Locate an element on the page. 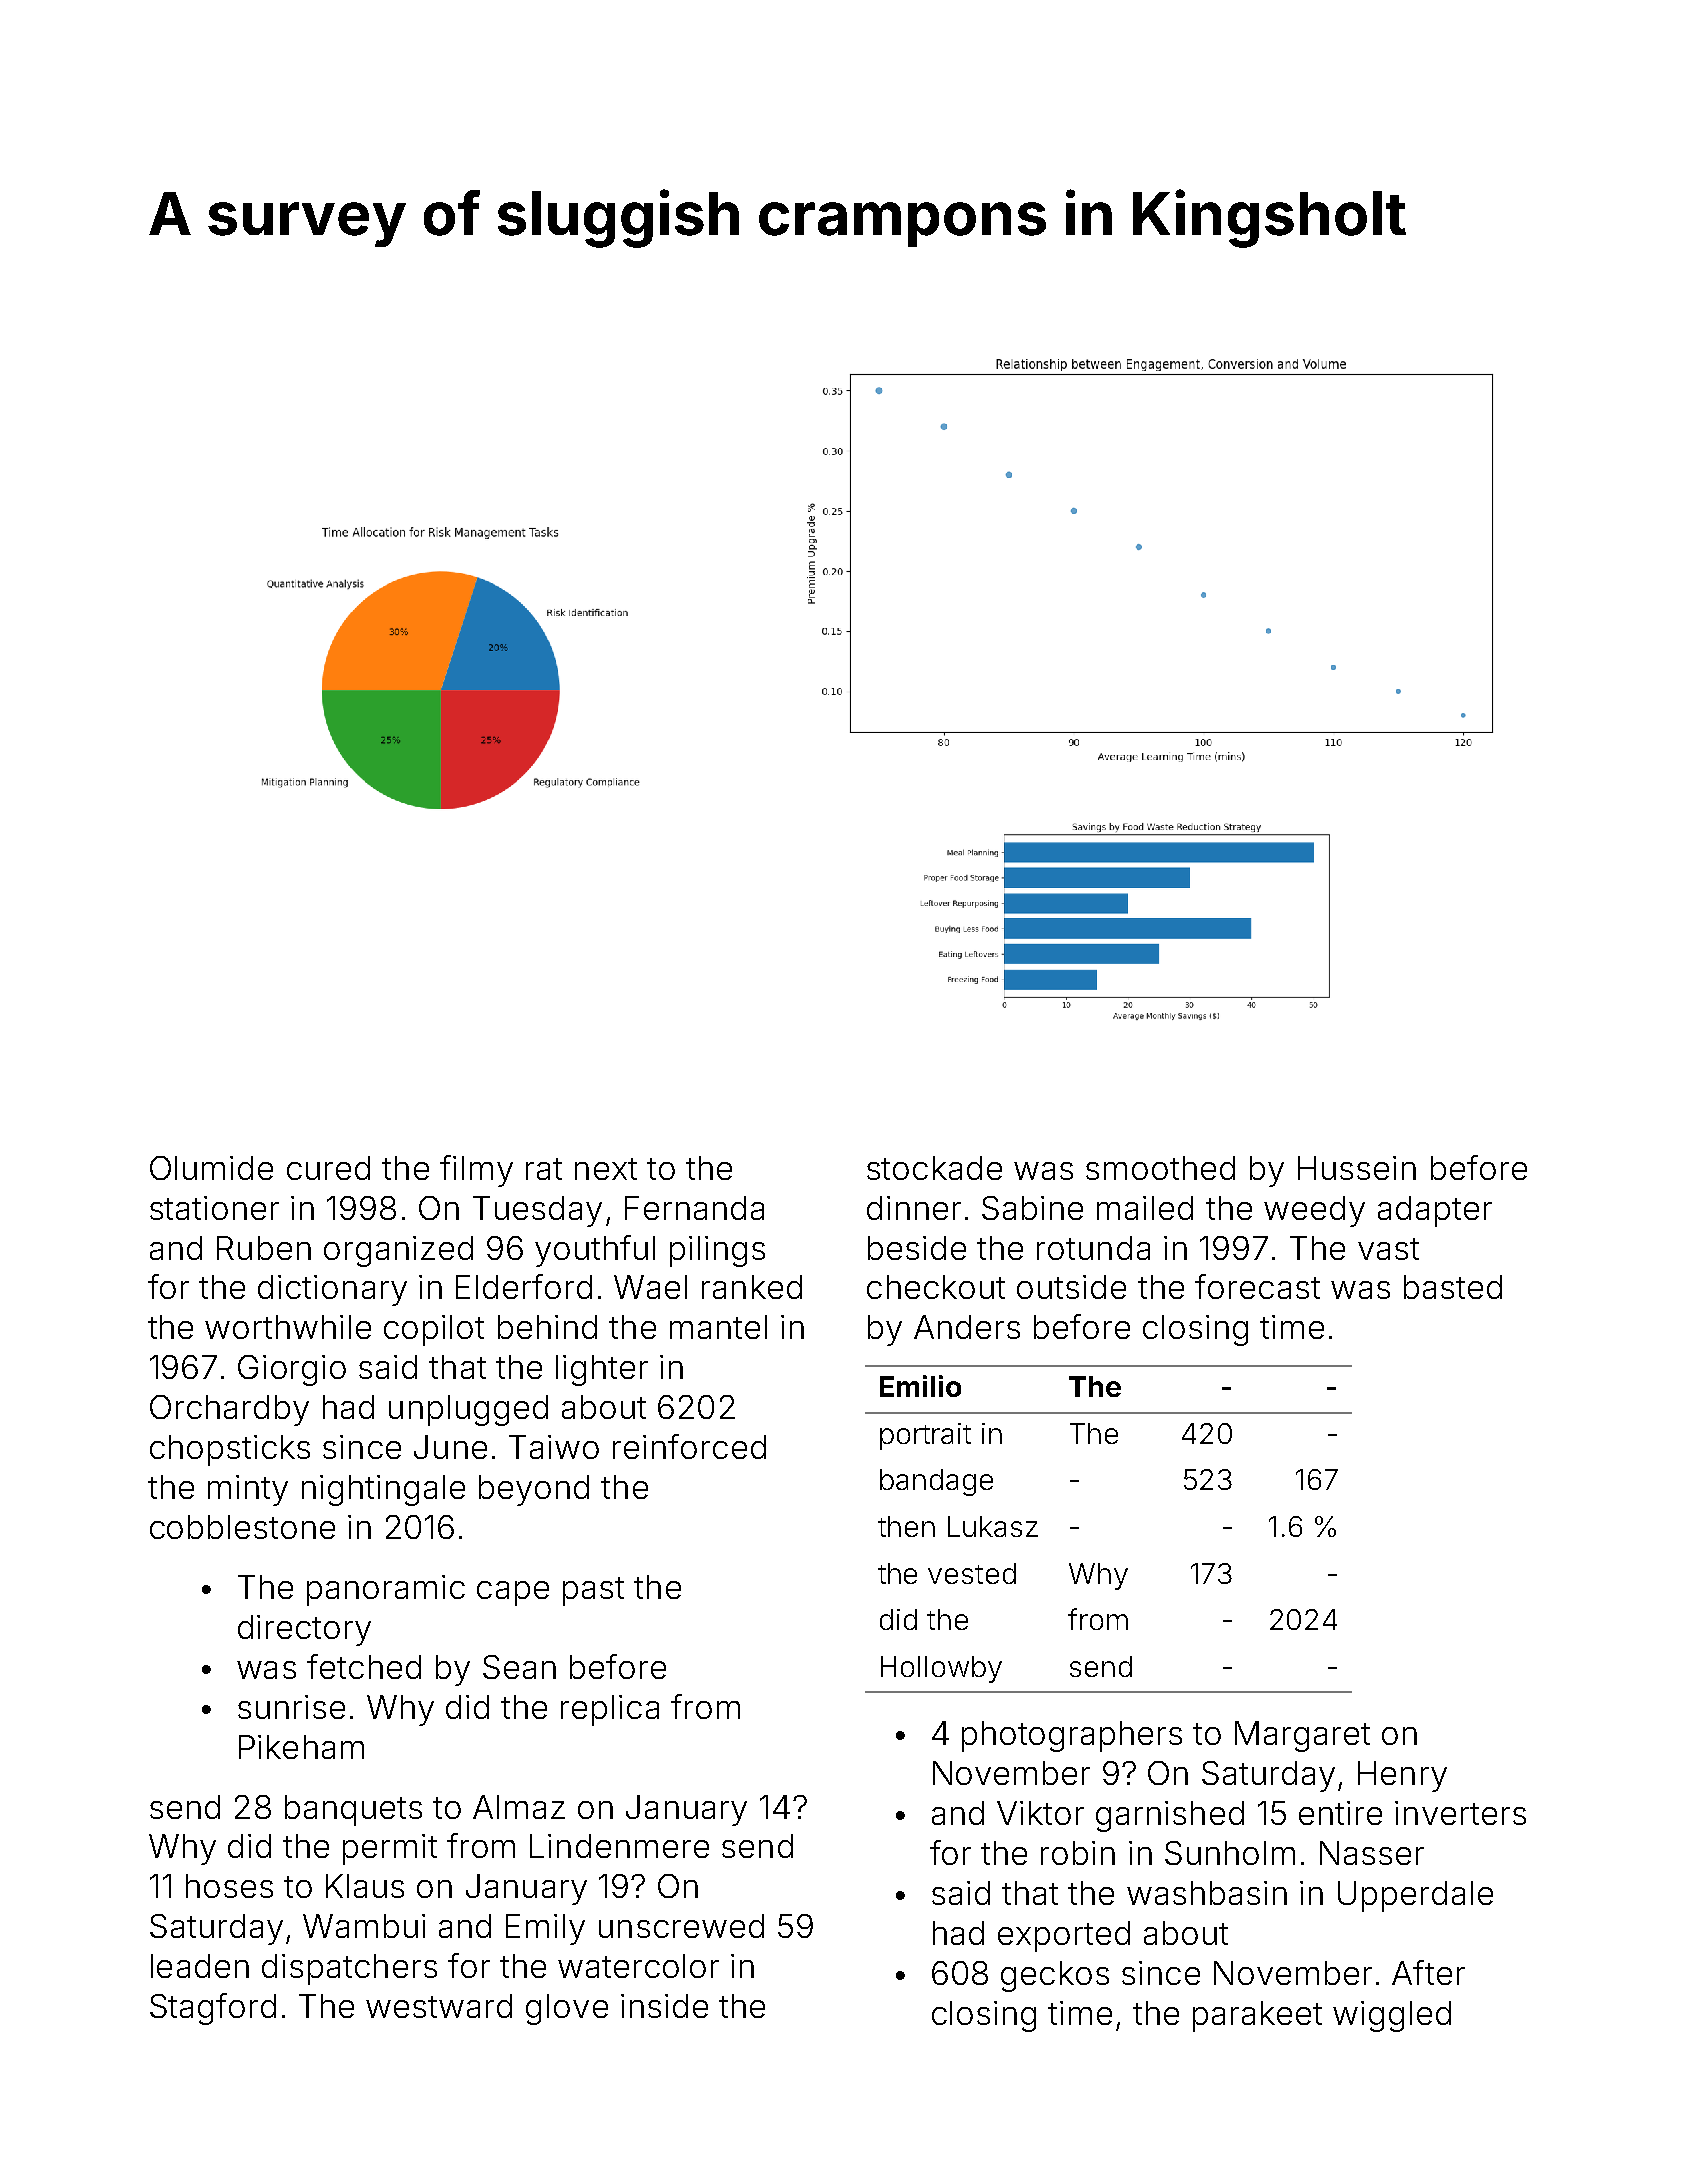 Image resolution: width=1683 pixels, height=2178 pixels. Taiwo is located at coordinates (554, 1447).
